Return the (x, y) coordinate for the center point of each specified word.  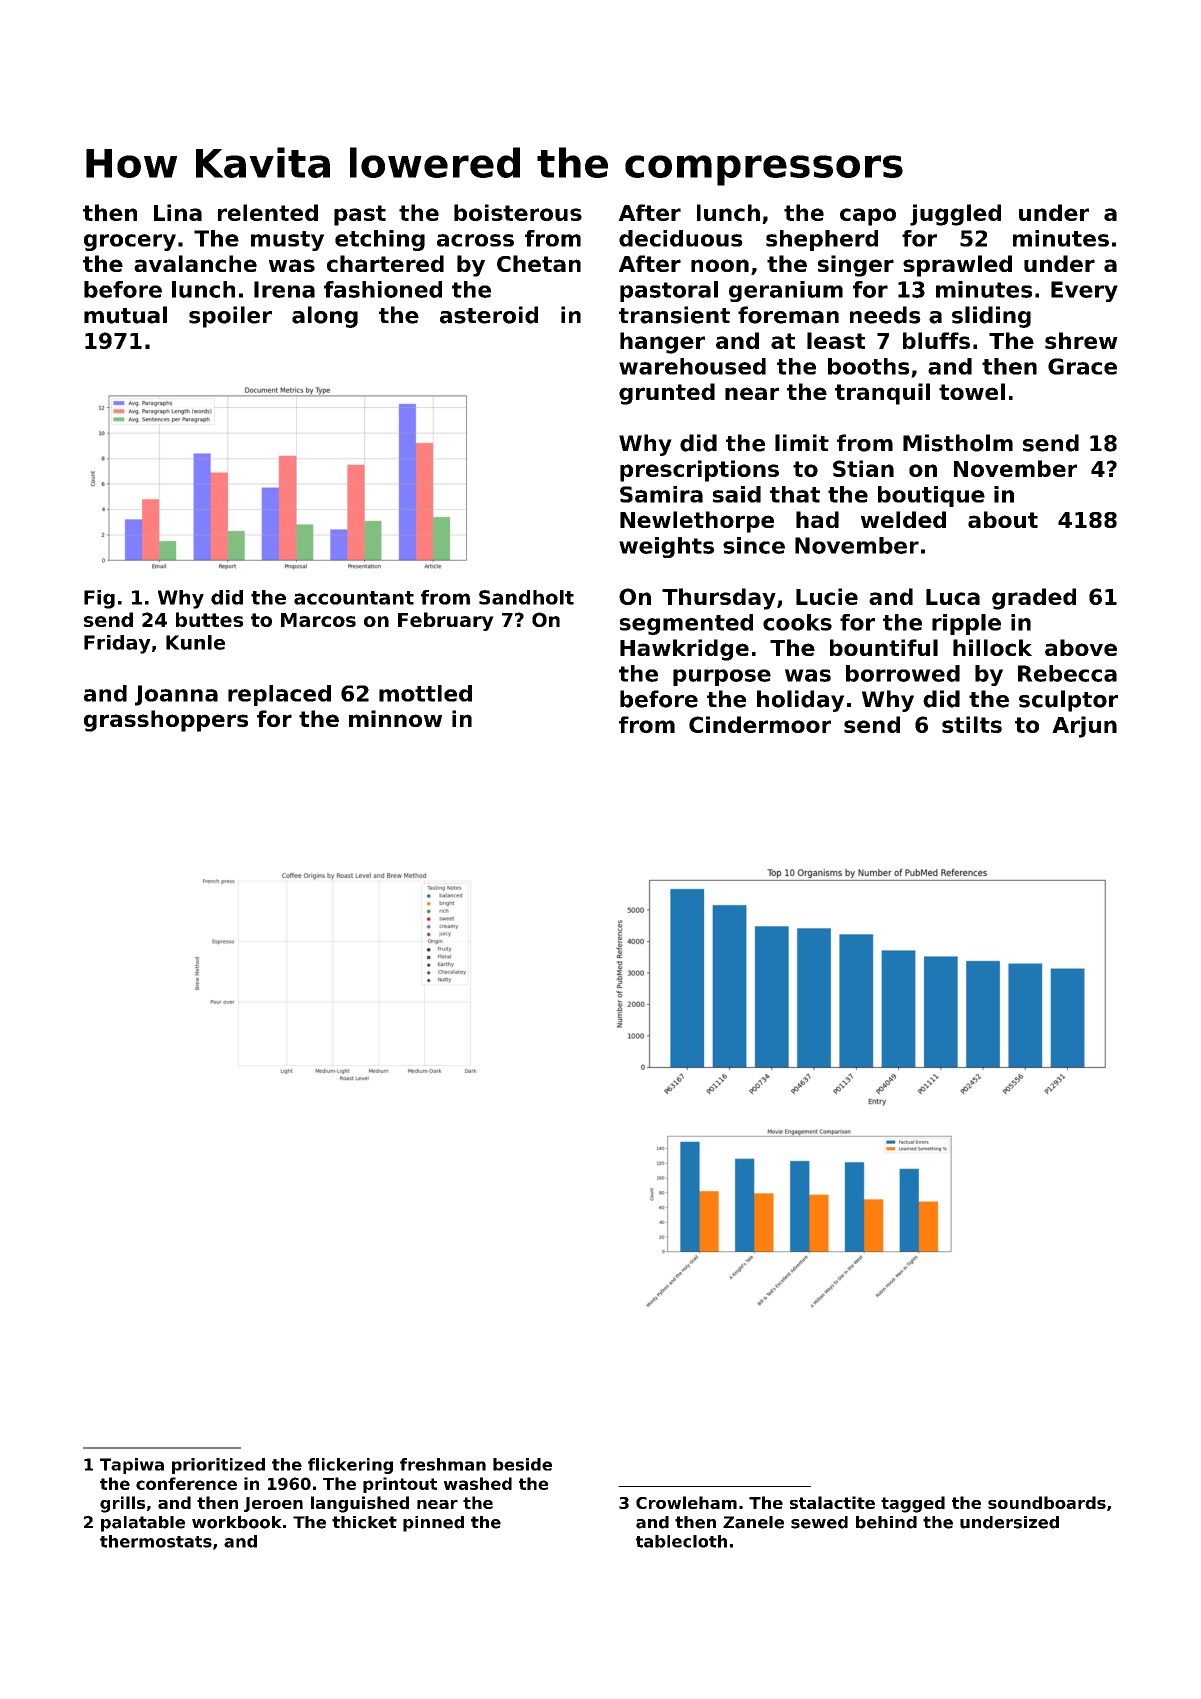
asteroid (489, 315)
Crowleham (686, 1502)
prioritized (218, 1466)
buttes (209, 619)
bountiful (884, 647)
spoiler (230, 317)
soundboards (1047, 1502)
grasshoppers (166, 721)
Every (1084, 291)
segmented (686, 624)
